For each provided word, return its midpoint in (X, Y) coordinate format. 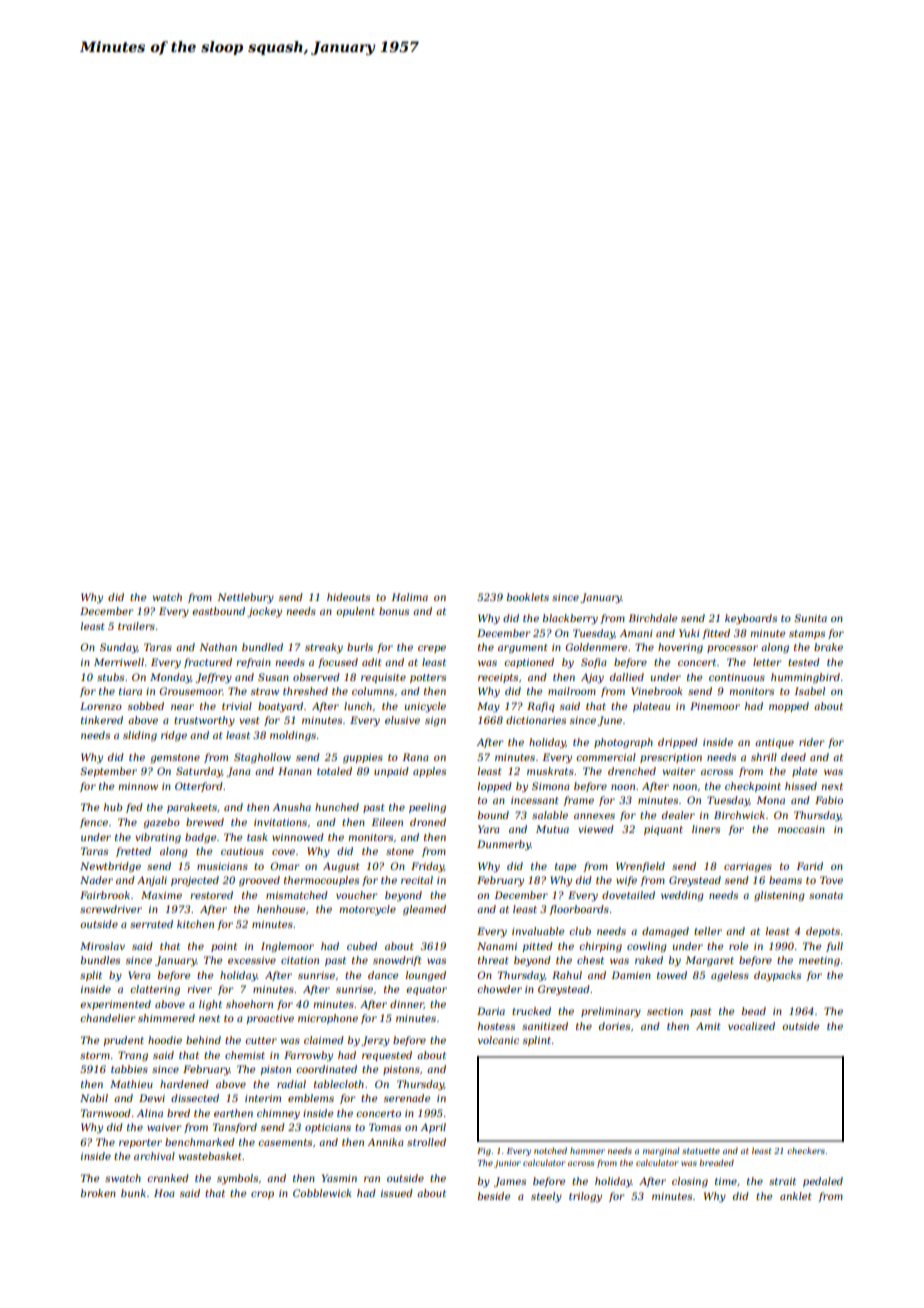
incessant (534, 800)
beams (785, 880)
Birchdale (652, 618)
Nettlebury (245, 598)
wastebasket (210, 1156)
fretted (133, 852)
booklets (528, 597)
